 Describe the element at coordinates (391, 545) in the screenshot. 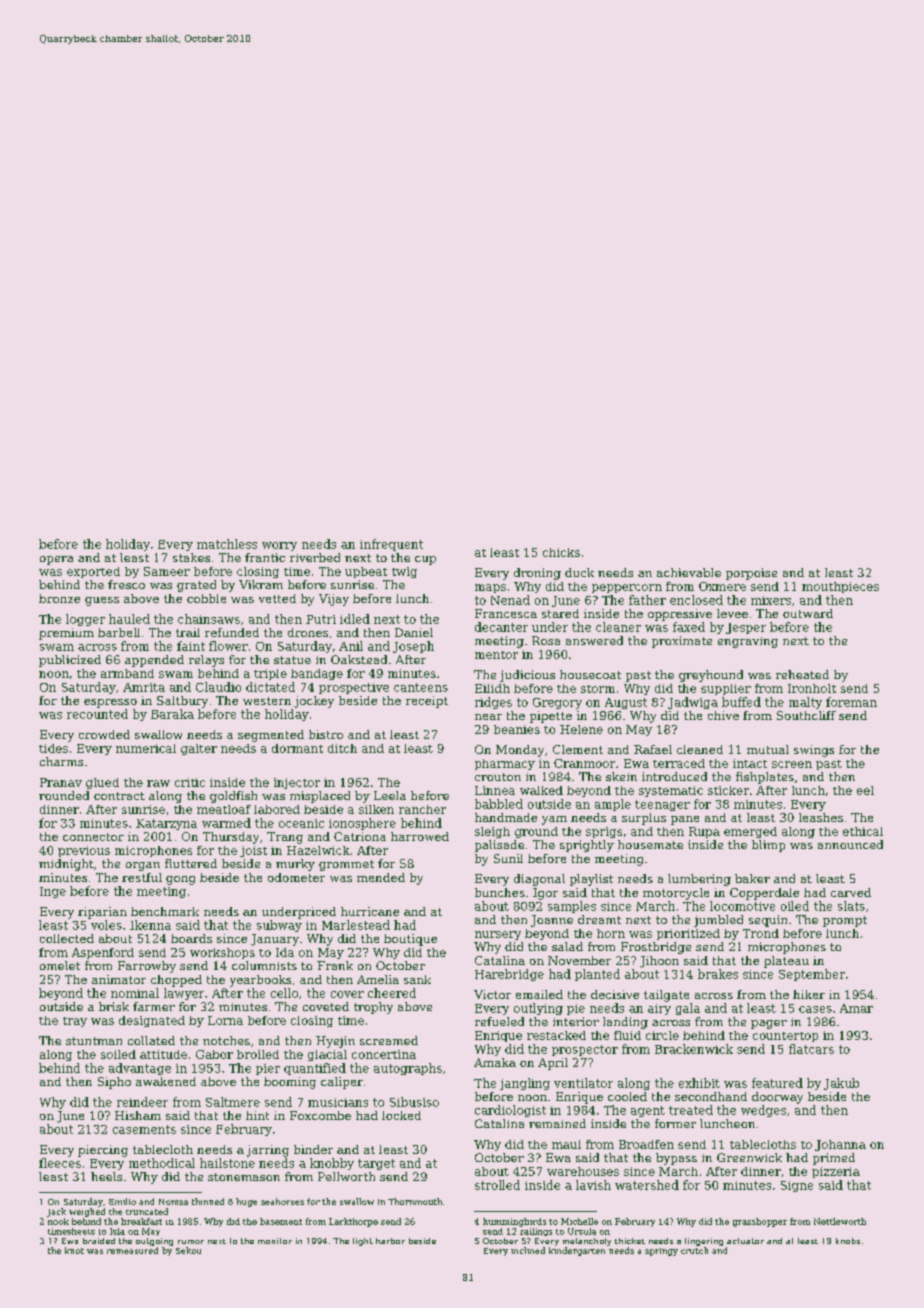

I see `infrequent` at that location.
